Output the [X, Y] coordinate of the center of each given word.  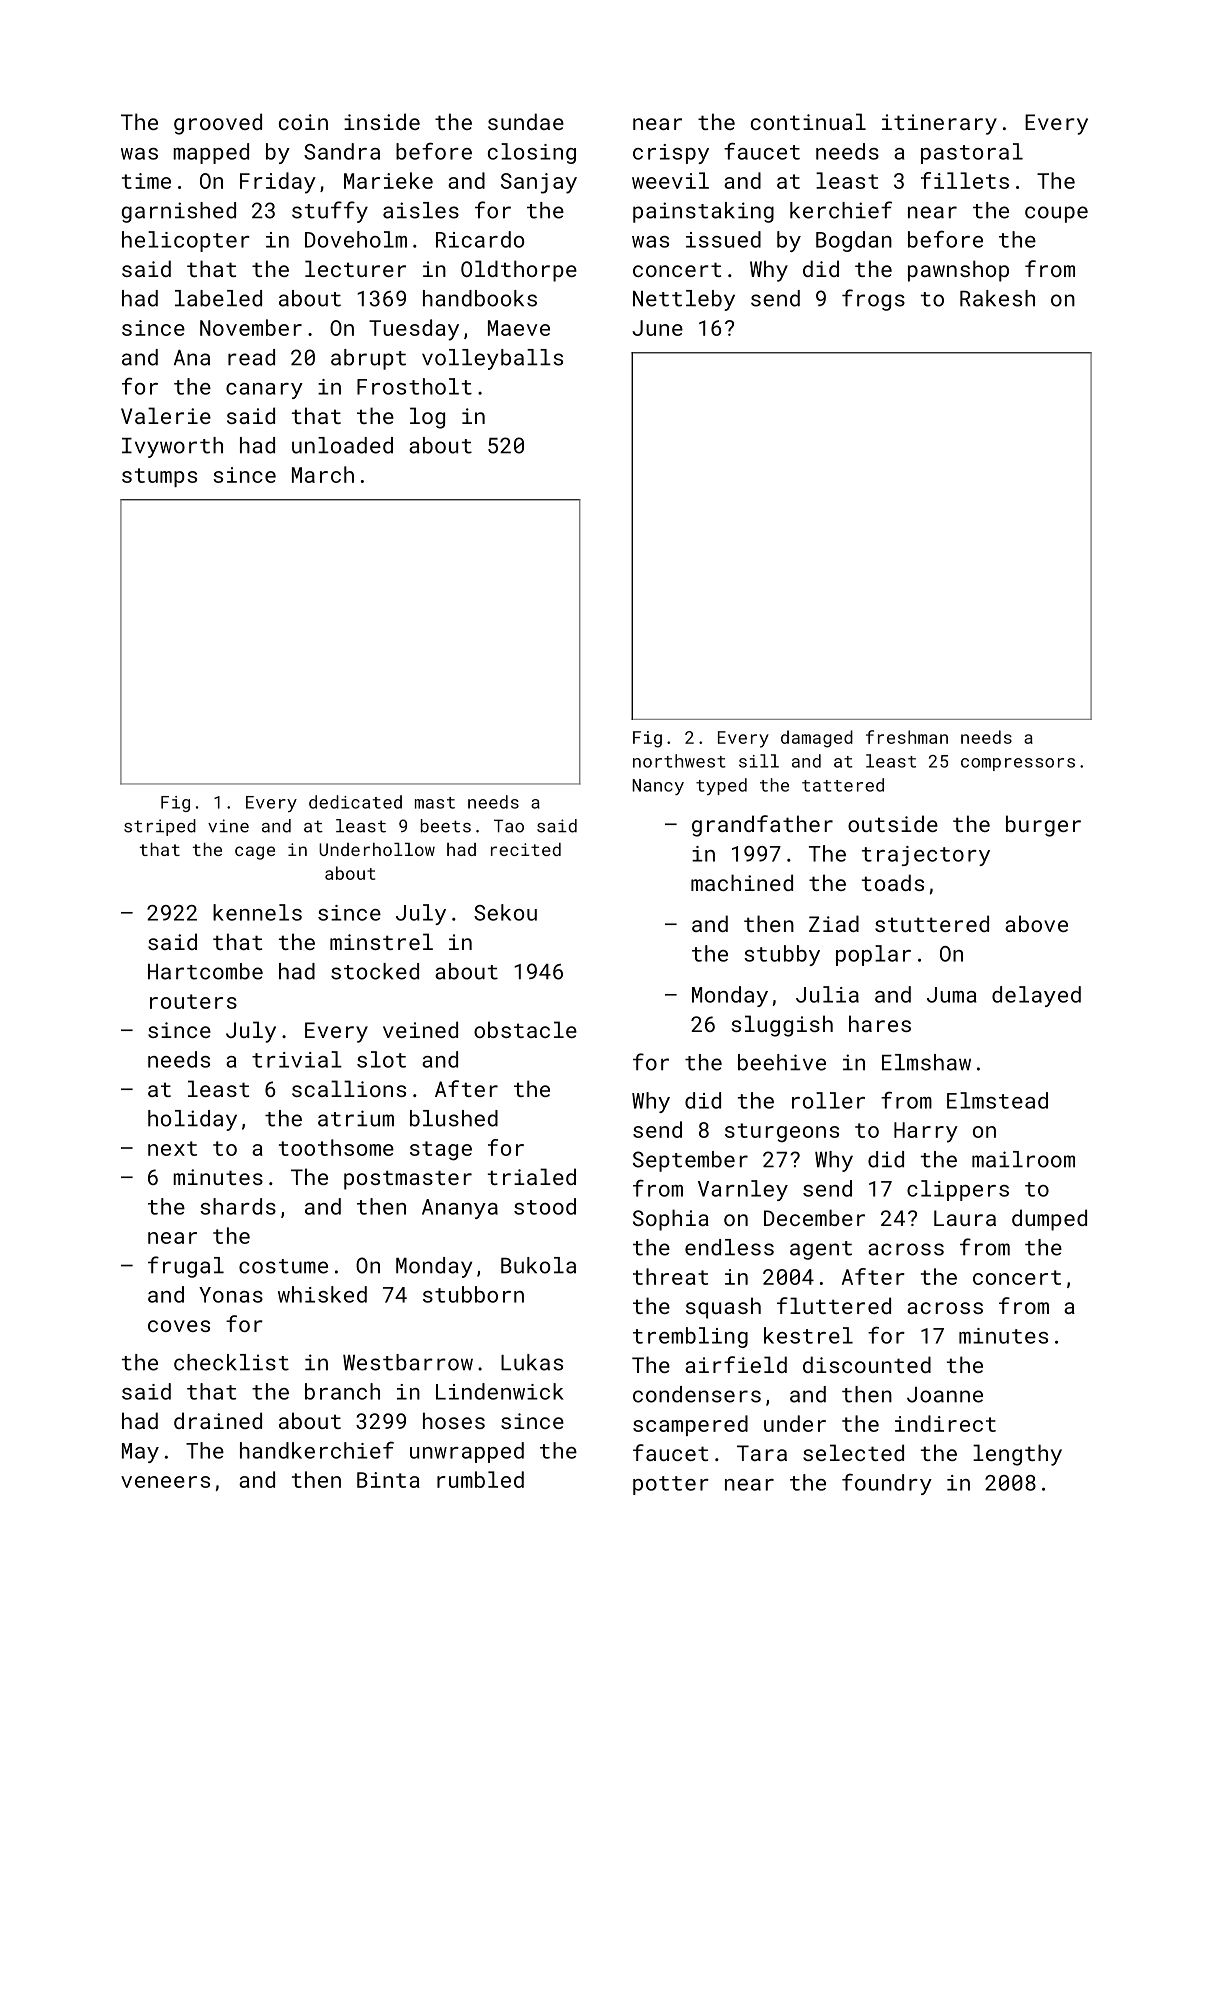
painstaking [703, 212]
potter [671, 1485]
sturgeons [782, 1132]
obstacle [525, 1029]
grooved [218, 124]
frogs [873, 300]
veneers [165, 1482]
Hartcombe [205, 971]
